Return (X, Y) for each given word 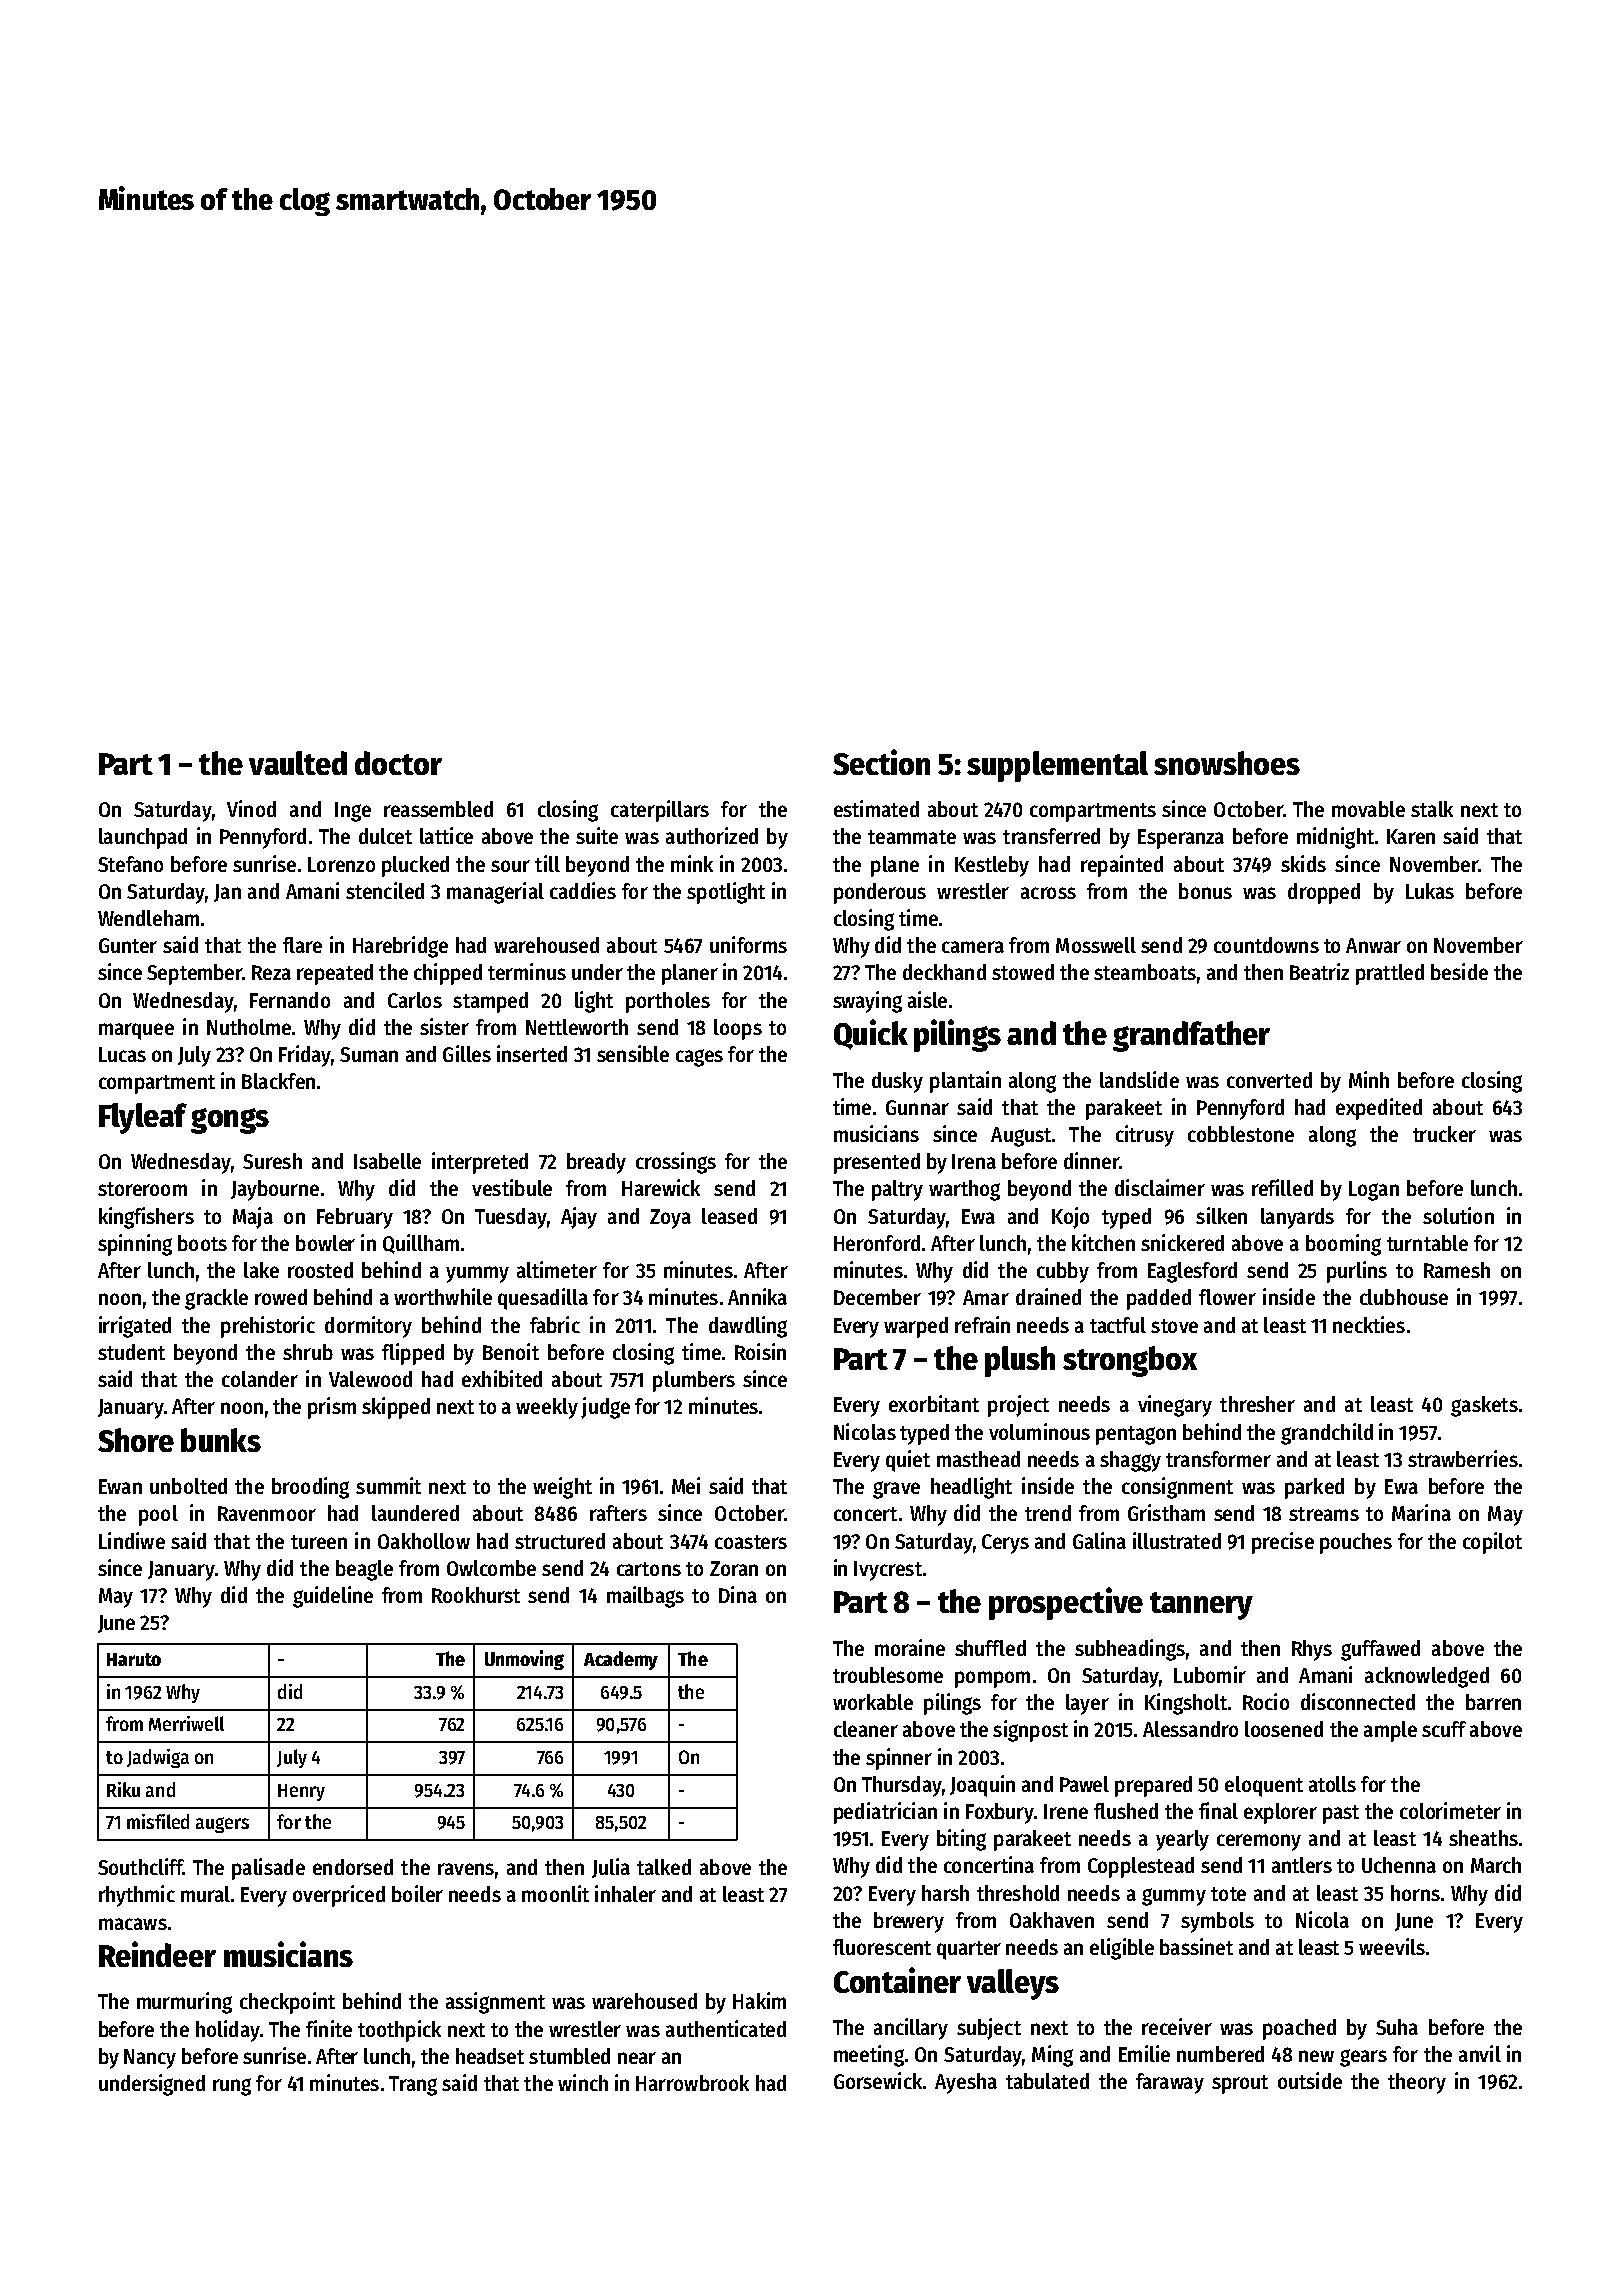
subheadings (1130, 1650)
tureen (319, 1542)
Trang (413, 2086)
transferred (1051, 836)
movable (1368, 809)
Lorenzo (341, 864)
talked (664, 1867)
